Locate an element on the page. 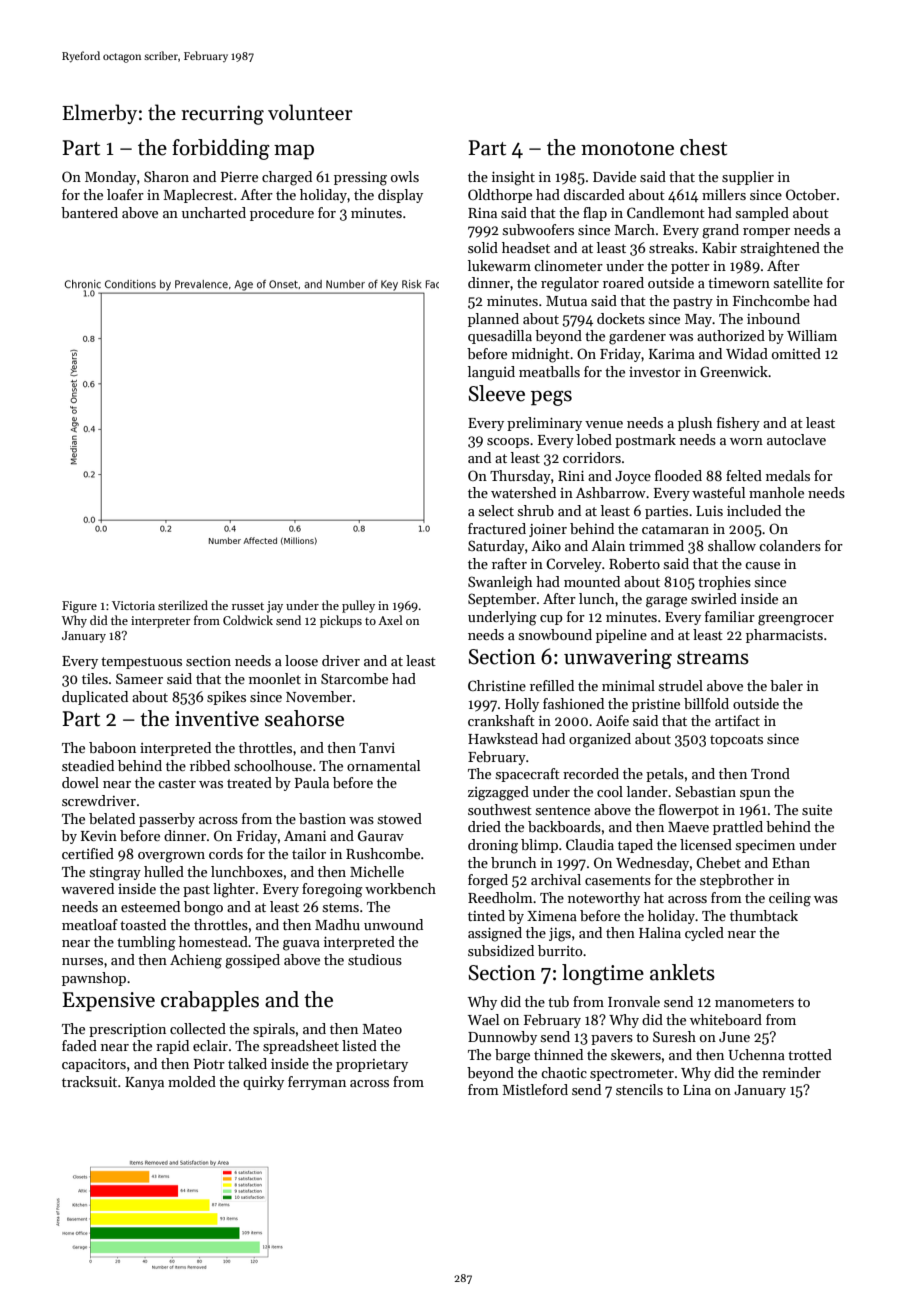 The height and width of the image is (1316, 908). flooded is located at coordinates (678, 475).
